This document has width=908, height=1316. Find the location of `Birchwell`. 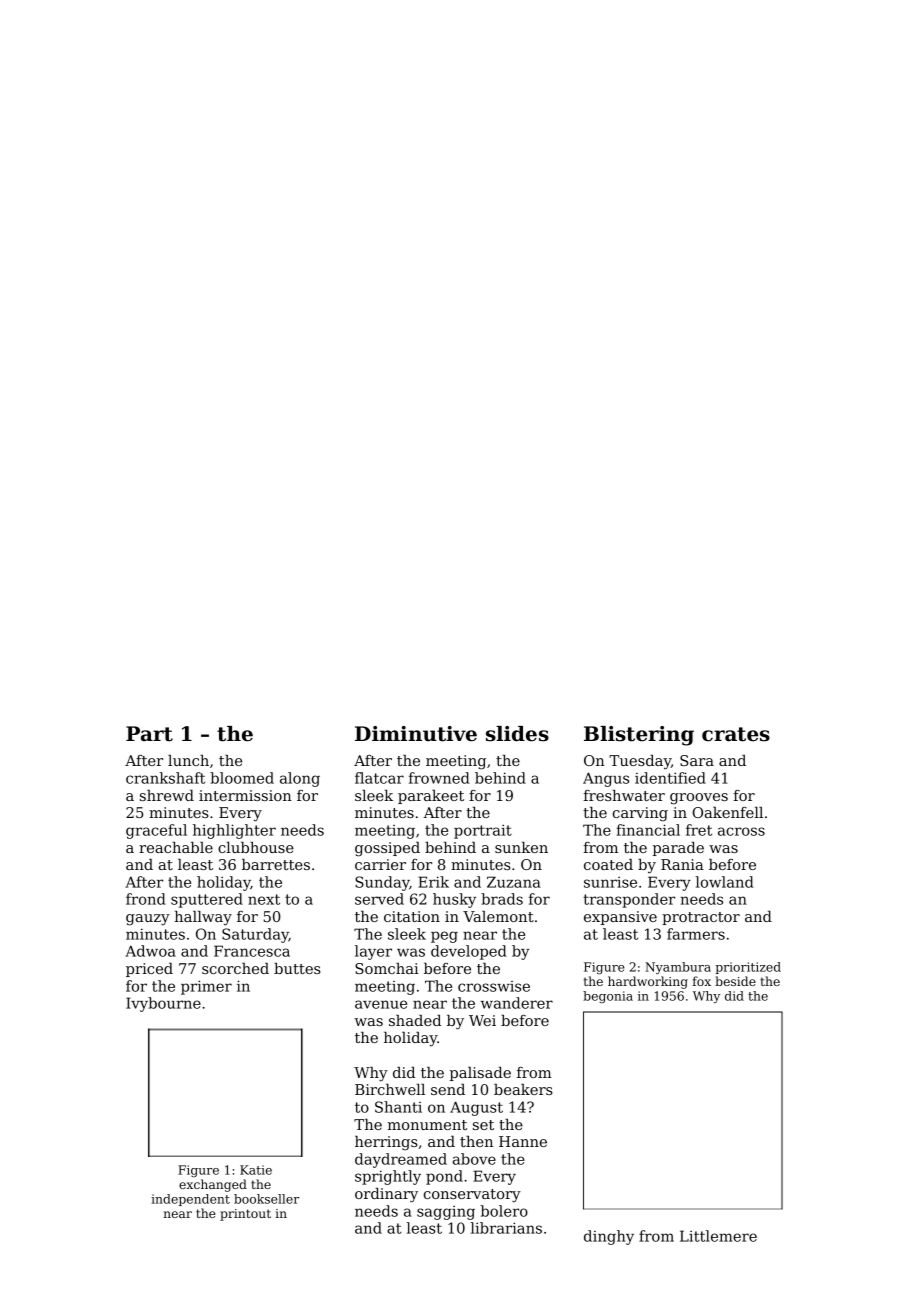

Birchwell is located at coordinates (390, 1089).
